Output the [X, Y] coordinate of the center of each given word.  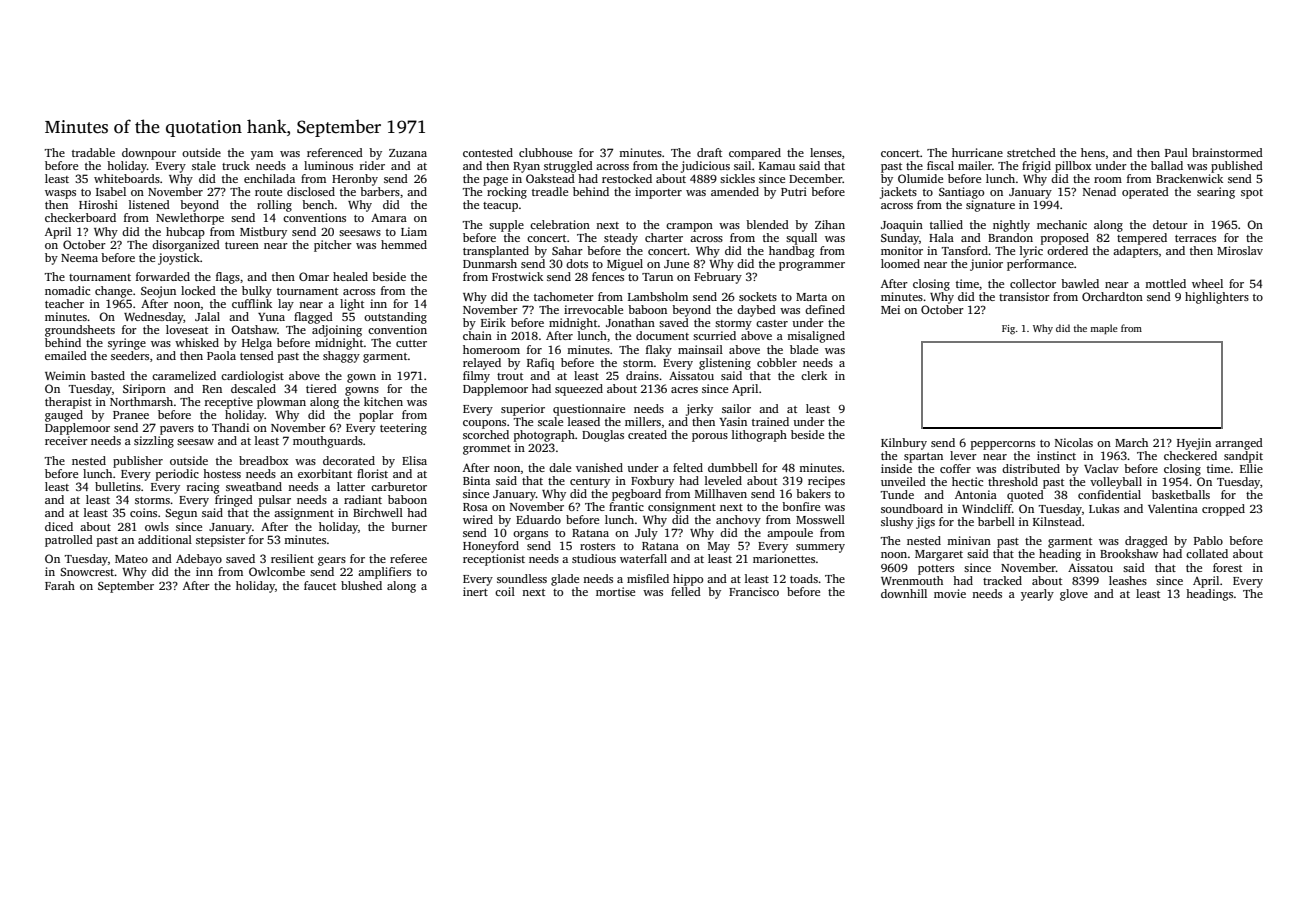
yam [262, 155]
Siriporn [144, 390]
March [1131, 442]
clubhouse [545, 152]
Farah [60, 585]
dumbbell [733, 467]
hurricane [977, 152]
